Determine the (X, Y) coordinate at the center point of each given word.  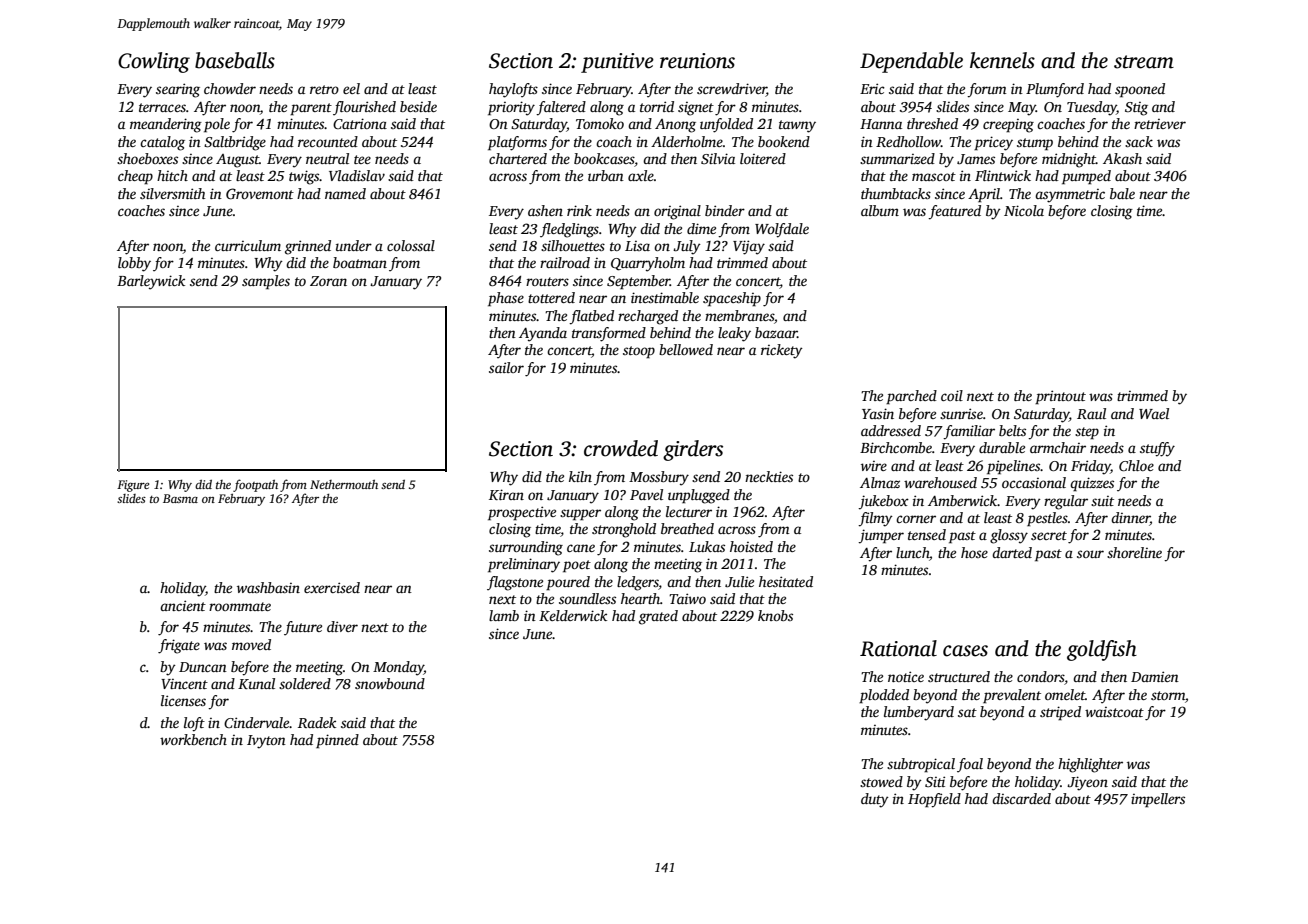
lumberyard (919, 713)
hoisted (751, 546)
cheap (135, 177)
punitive (617, 63)
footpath (255, 485)
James (976, 159)
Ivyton (266, 742)
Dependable (911, 62)
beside (418, 106)
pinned (337, 741)
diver (342, 626)
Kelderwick (573, 615)
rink (579, 210)
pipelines (1014, 467)
